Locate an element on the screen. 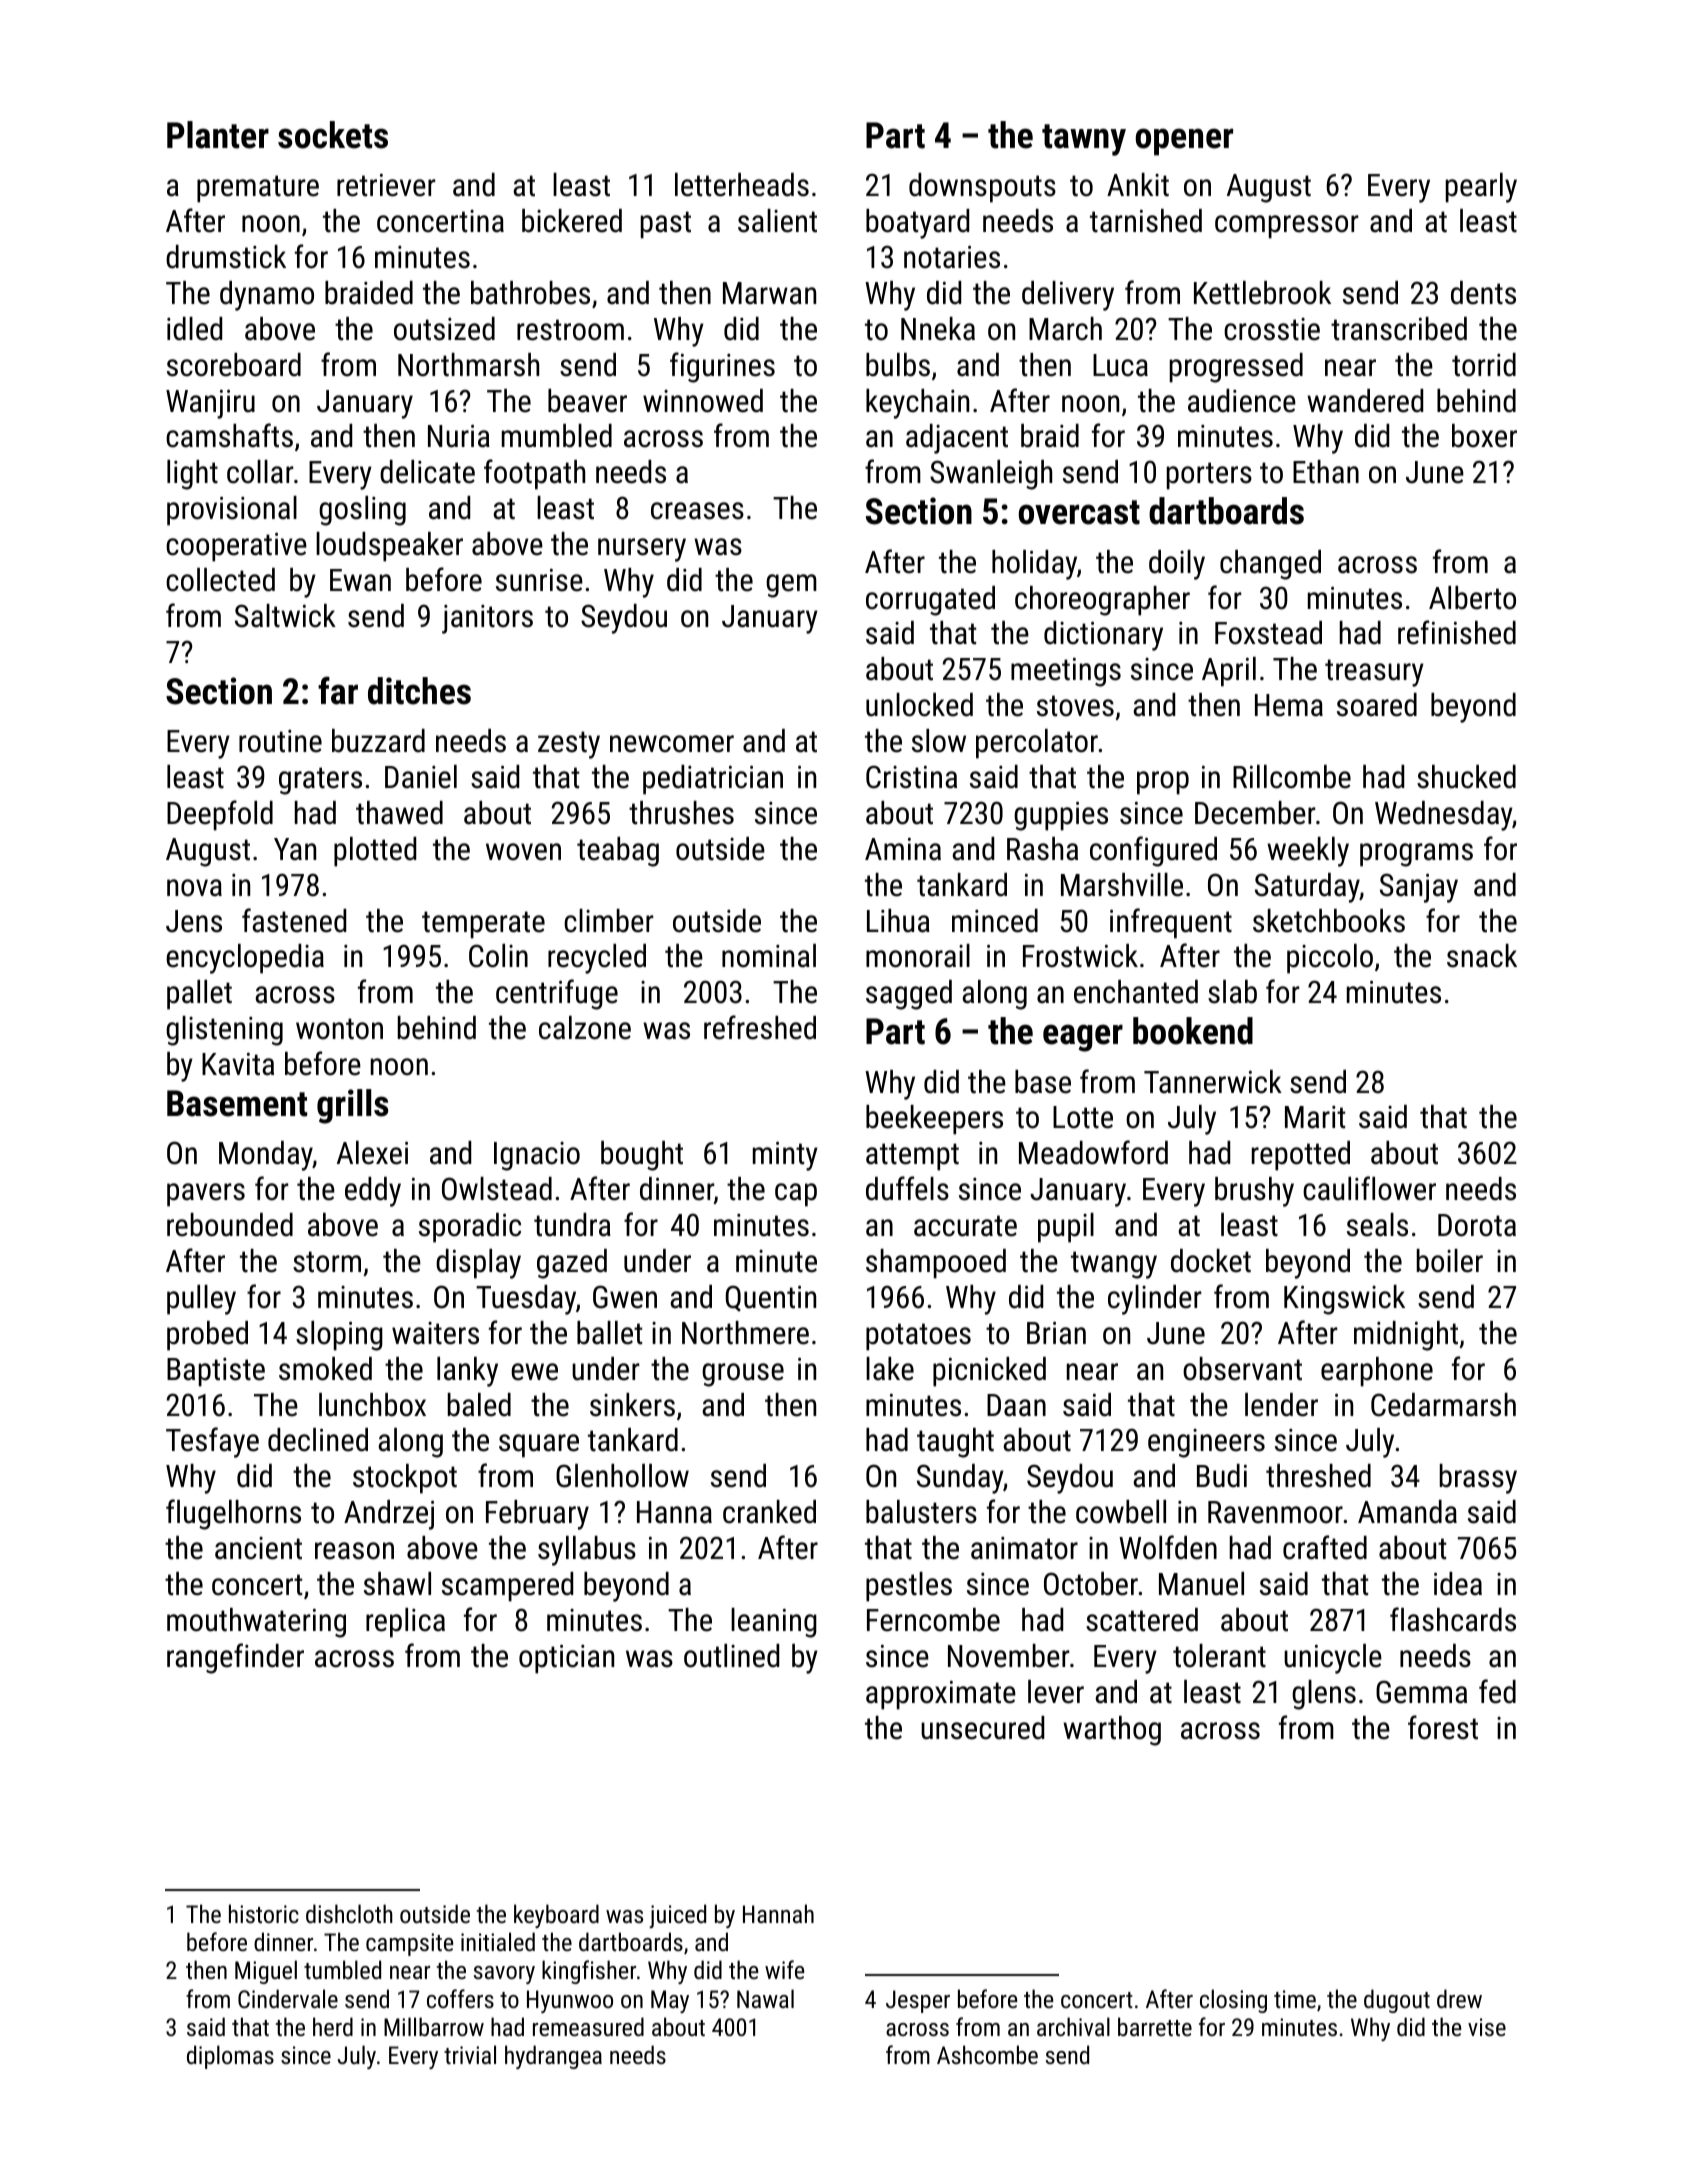 This screenshot has width=1683, height=2178. trivial is located at coordinates (470, 2054).
